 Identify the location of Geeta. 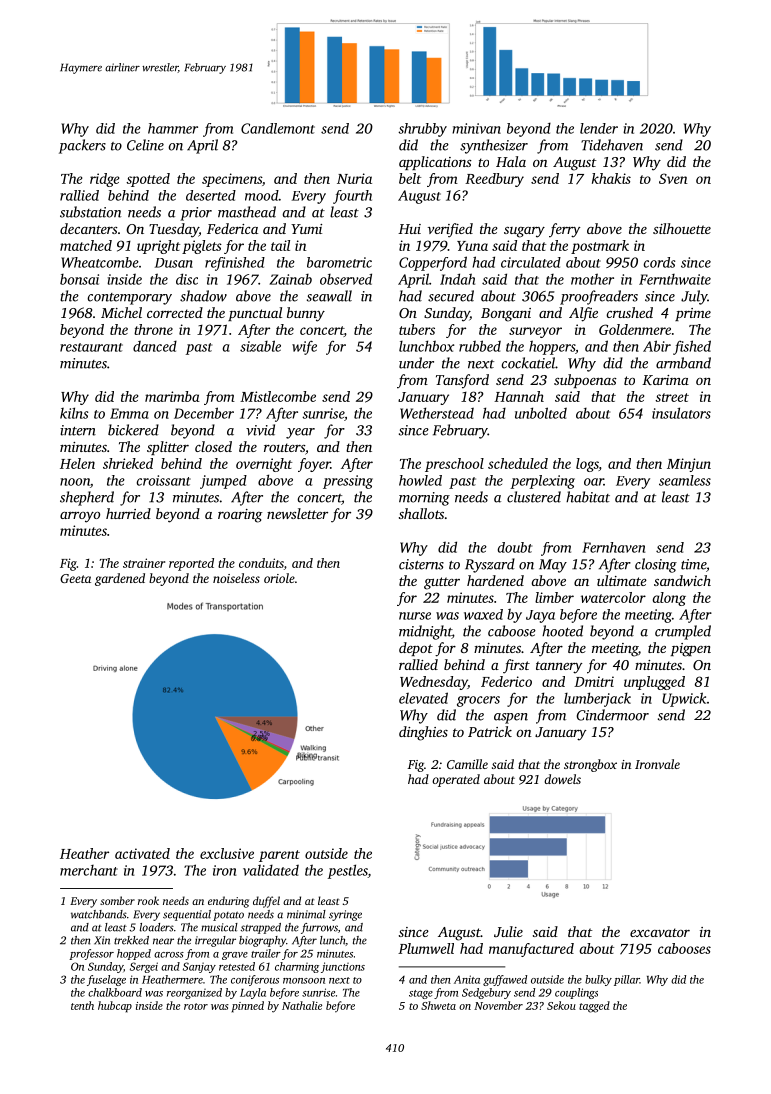
(75, 578).
